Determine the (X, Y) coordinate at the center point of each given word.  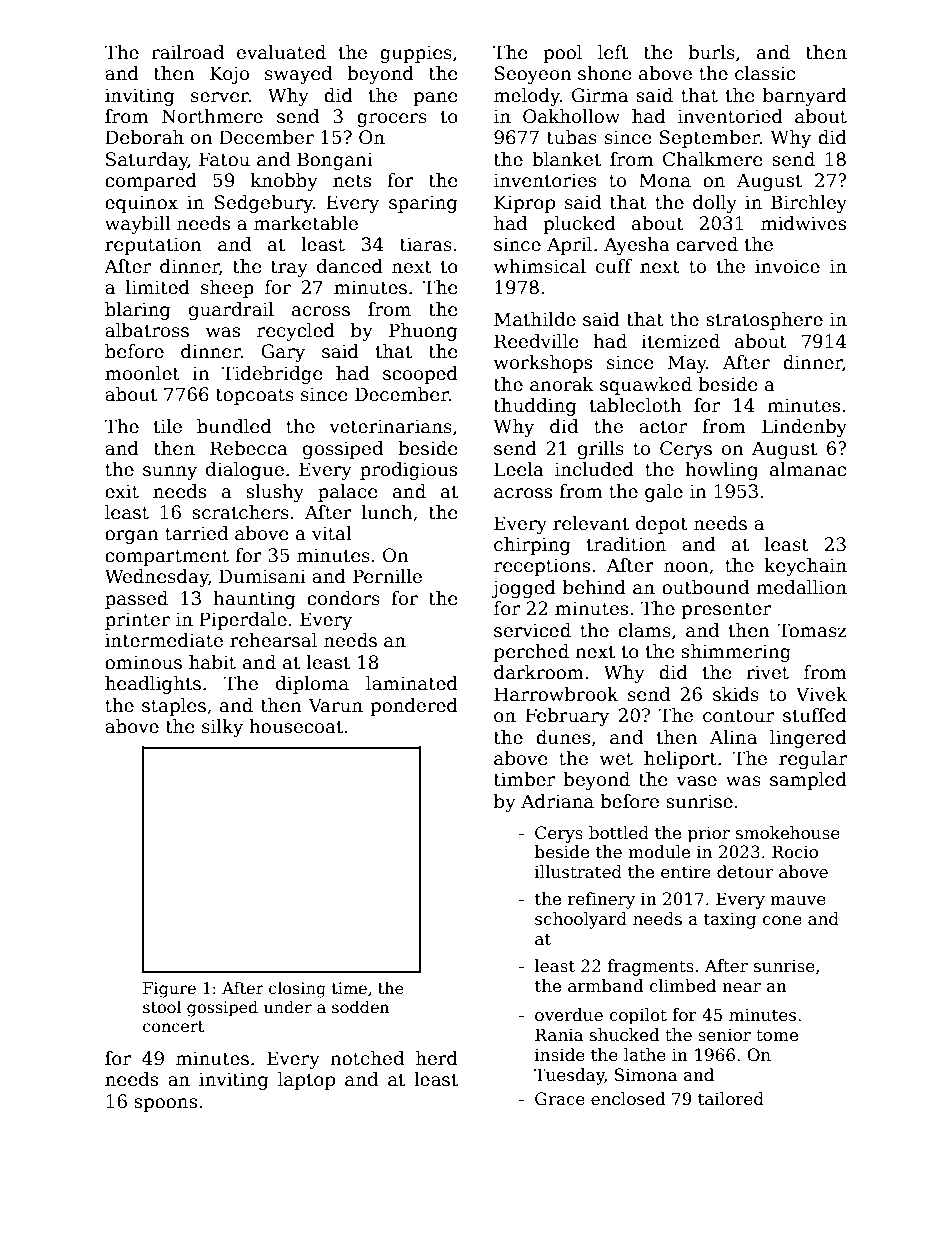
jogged (523, 589)
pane (435, 99)
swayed (298, 75)
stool (162, 1007)
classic (765, 73)
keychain (806, 567)
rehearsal (273, 640)
